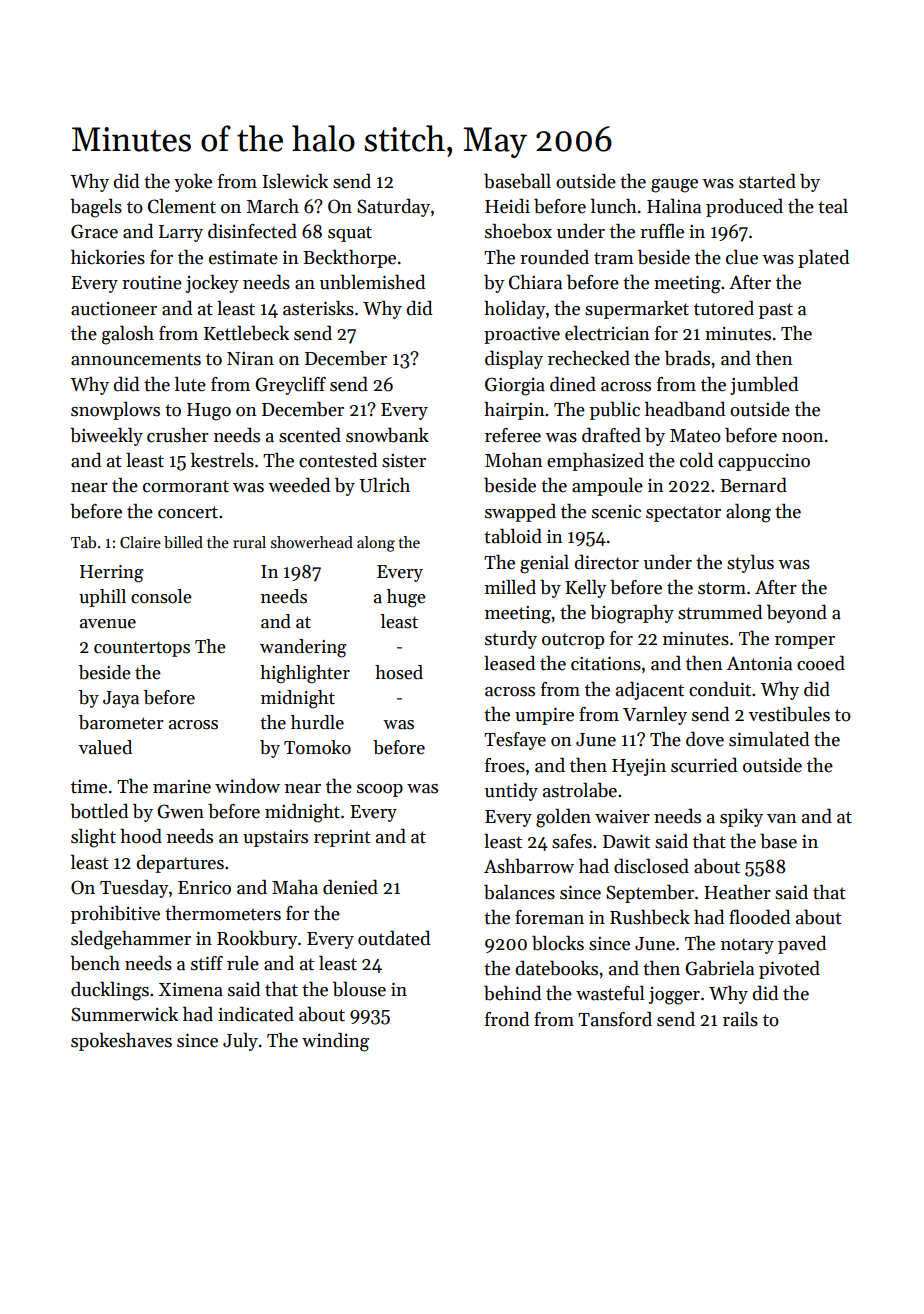 The width and height of the screenshot is (924, 1314). I want to click on rechecked, so click(589, 358).
